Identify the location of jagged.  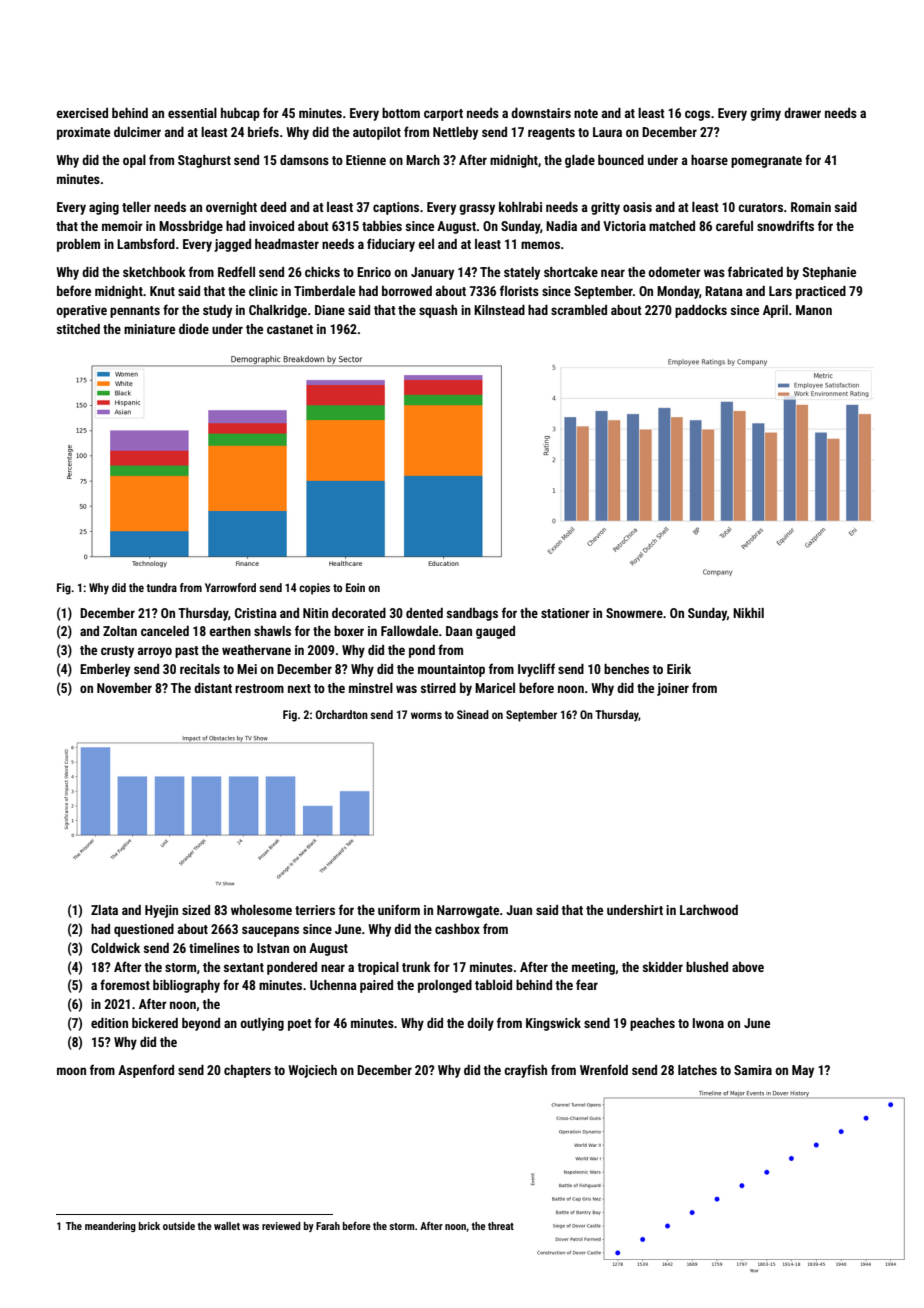
(232, 245).
